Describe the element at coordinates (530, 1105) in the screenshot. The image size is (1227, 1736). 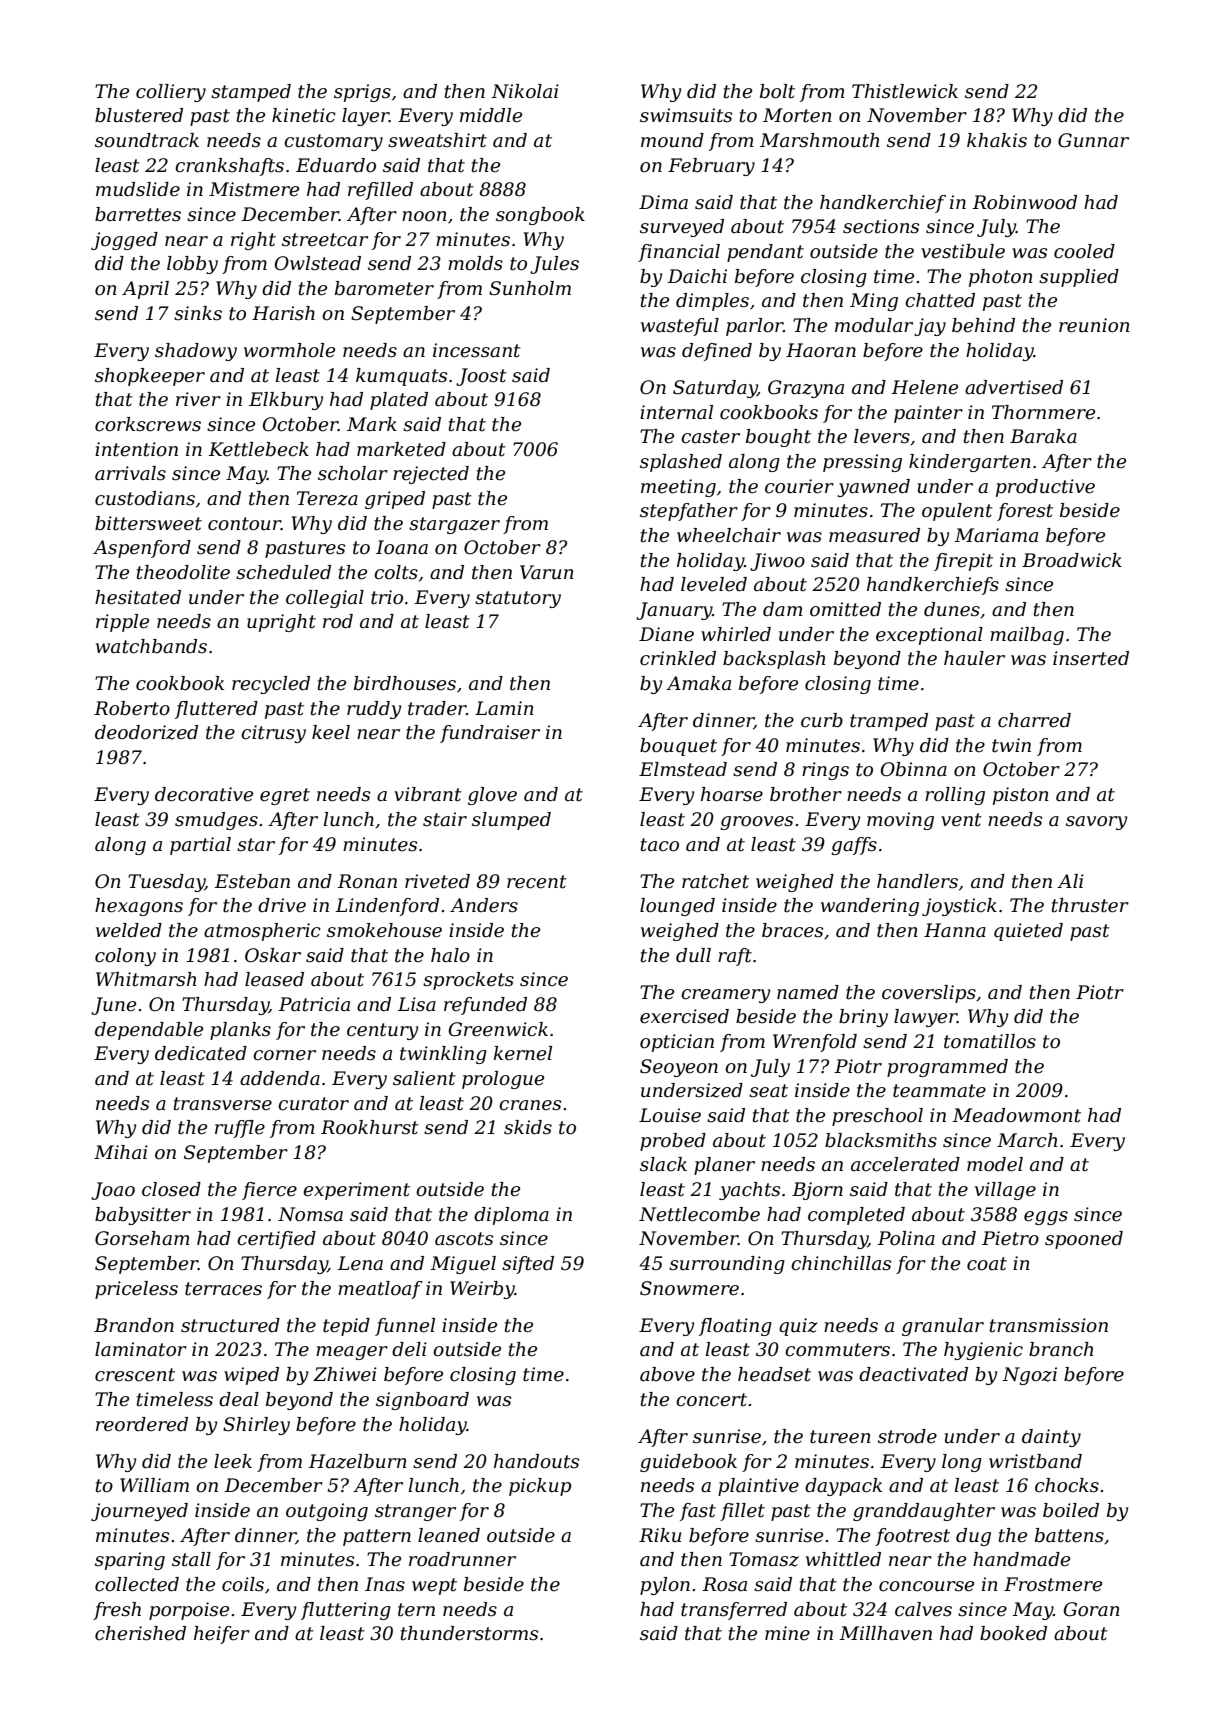
I see `cranes` at that location.
